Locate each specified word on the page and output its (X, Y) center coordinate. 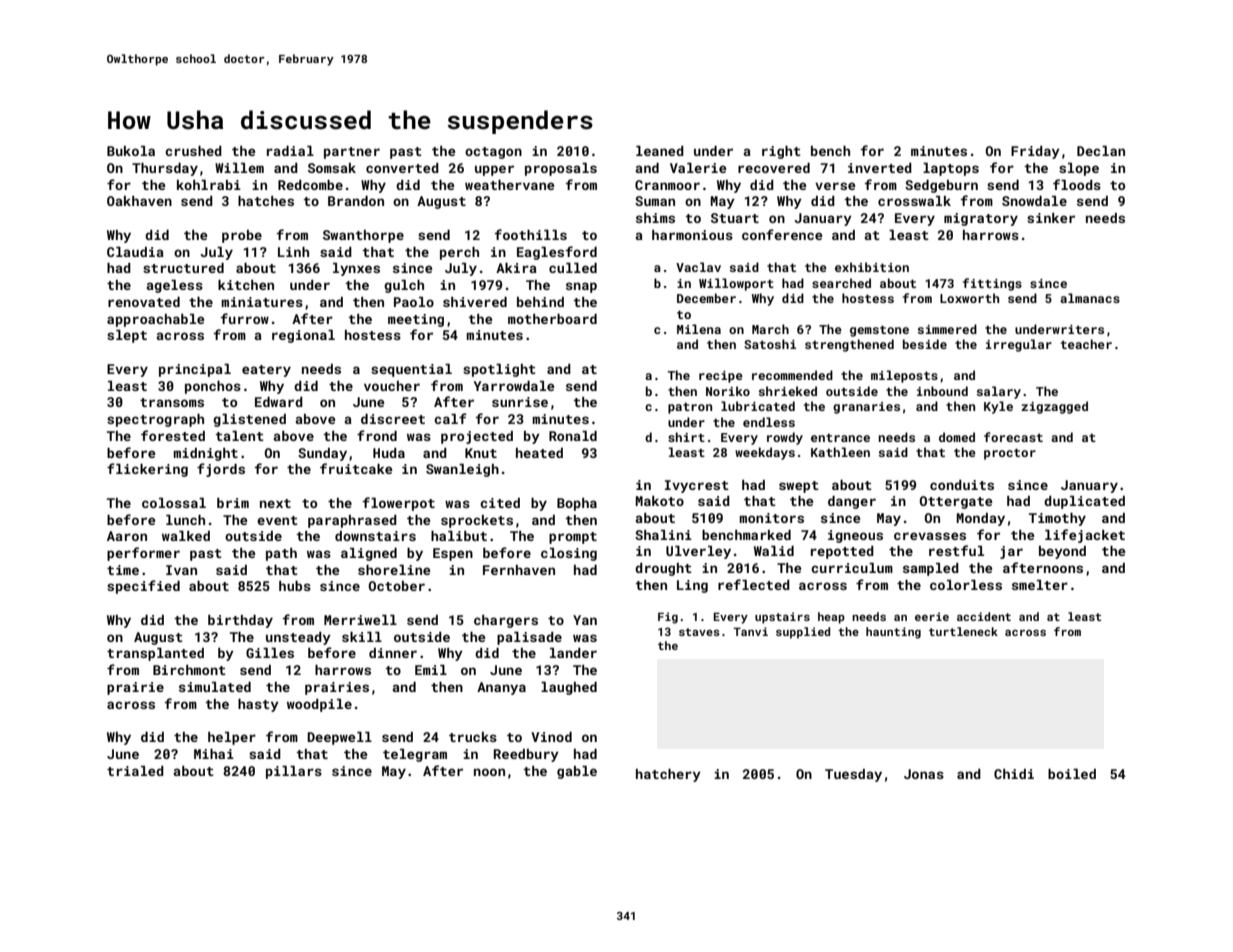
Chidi (1014, 774)
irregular (1019, 345)
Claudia (135, 252)
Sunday (322, 454)
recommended (792, 375)
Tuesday (853, 775)
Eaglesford (557, 253)
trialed (135, 771)
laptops (951, 169)
